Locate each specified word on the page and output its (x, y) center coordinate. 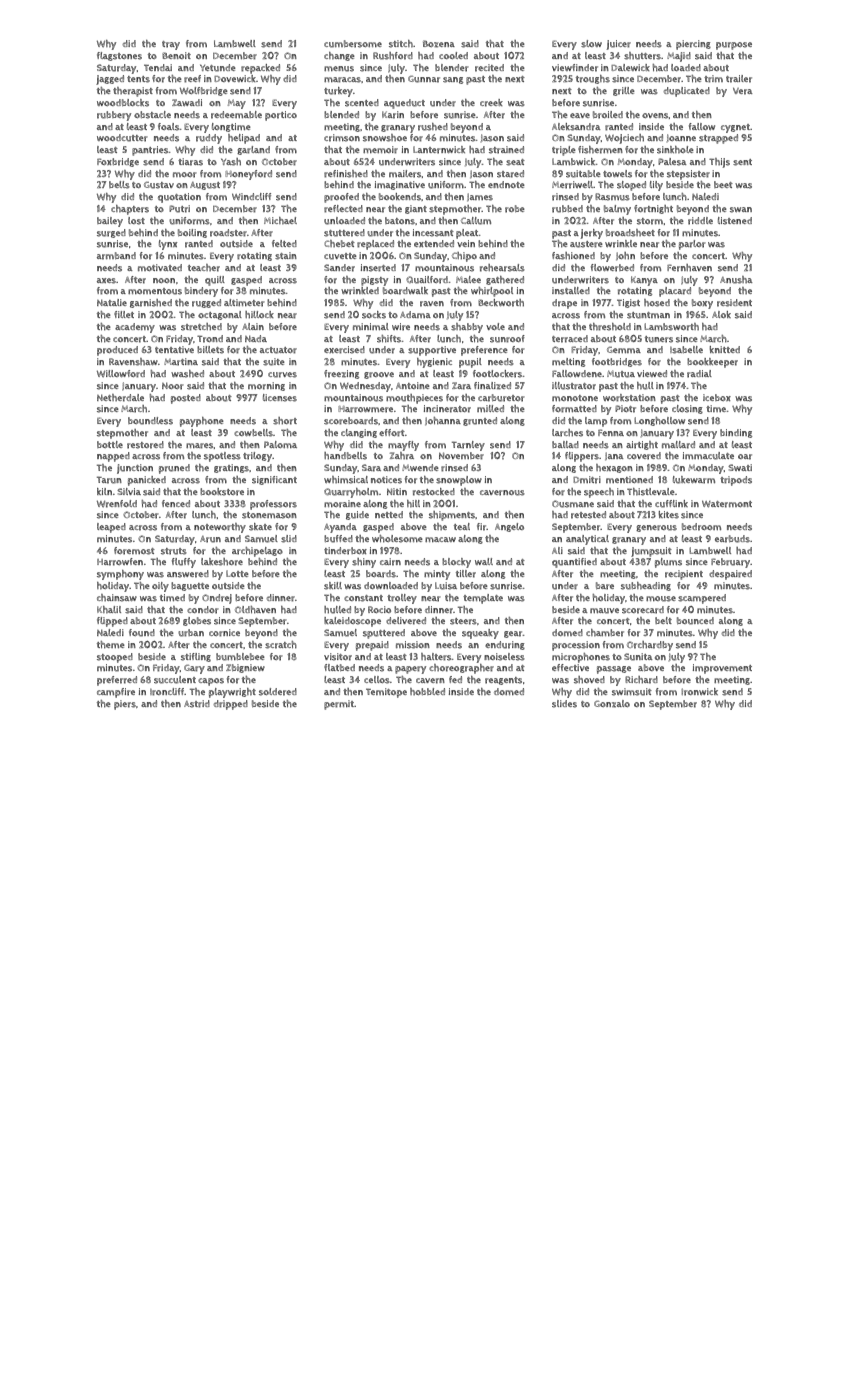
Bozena (439, 44)
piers (125, 705)
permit (339, 705)
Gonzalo (612, 704)
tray (171, 45)
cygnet (735, 128)
